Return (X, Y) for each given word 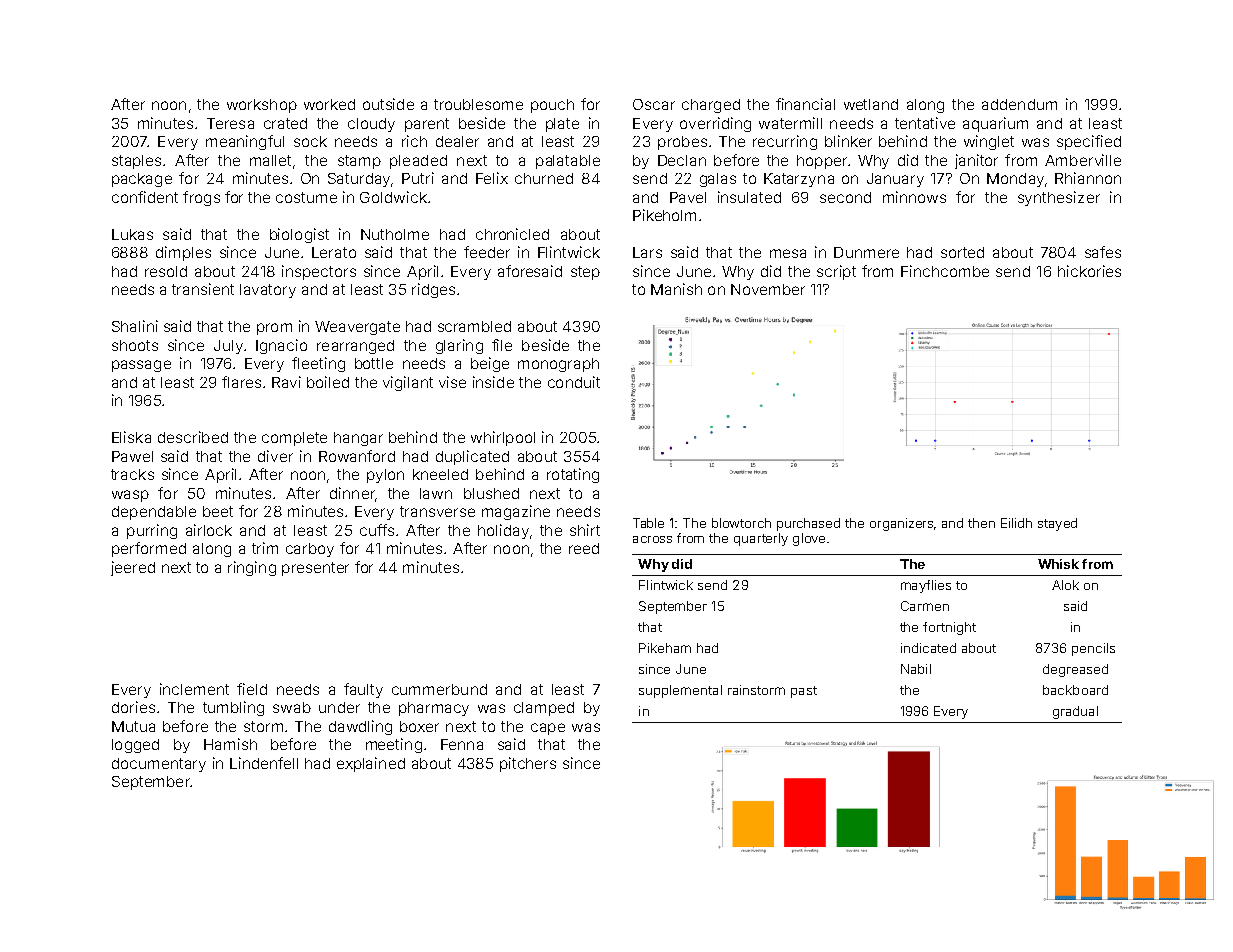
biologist (299, 235)
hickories (1089, 271)
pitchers (528, 764)
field (252, 689)
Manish (676, 289)
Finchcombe (945, 271)
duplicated (472, 457)
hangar (358, 439)
